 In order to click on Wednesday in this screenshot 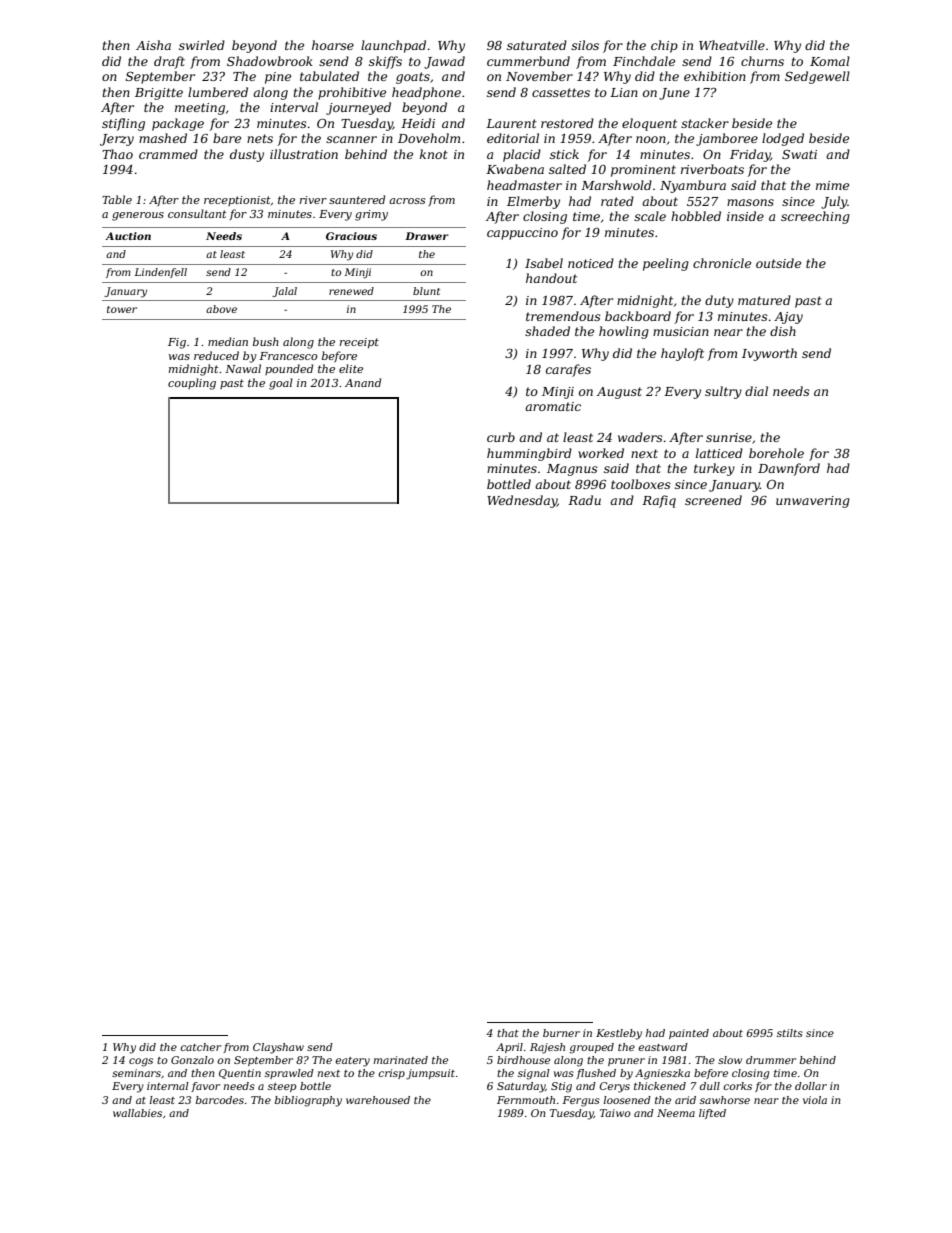, I will do `click(522, 501)`.
